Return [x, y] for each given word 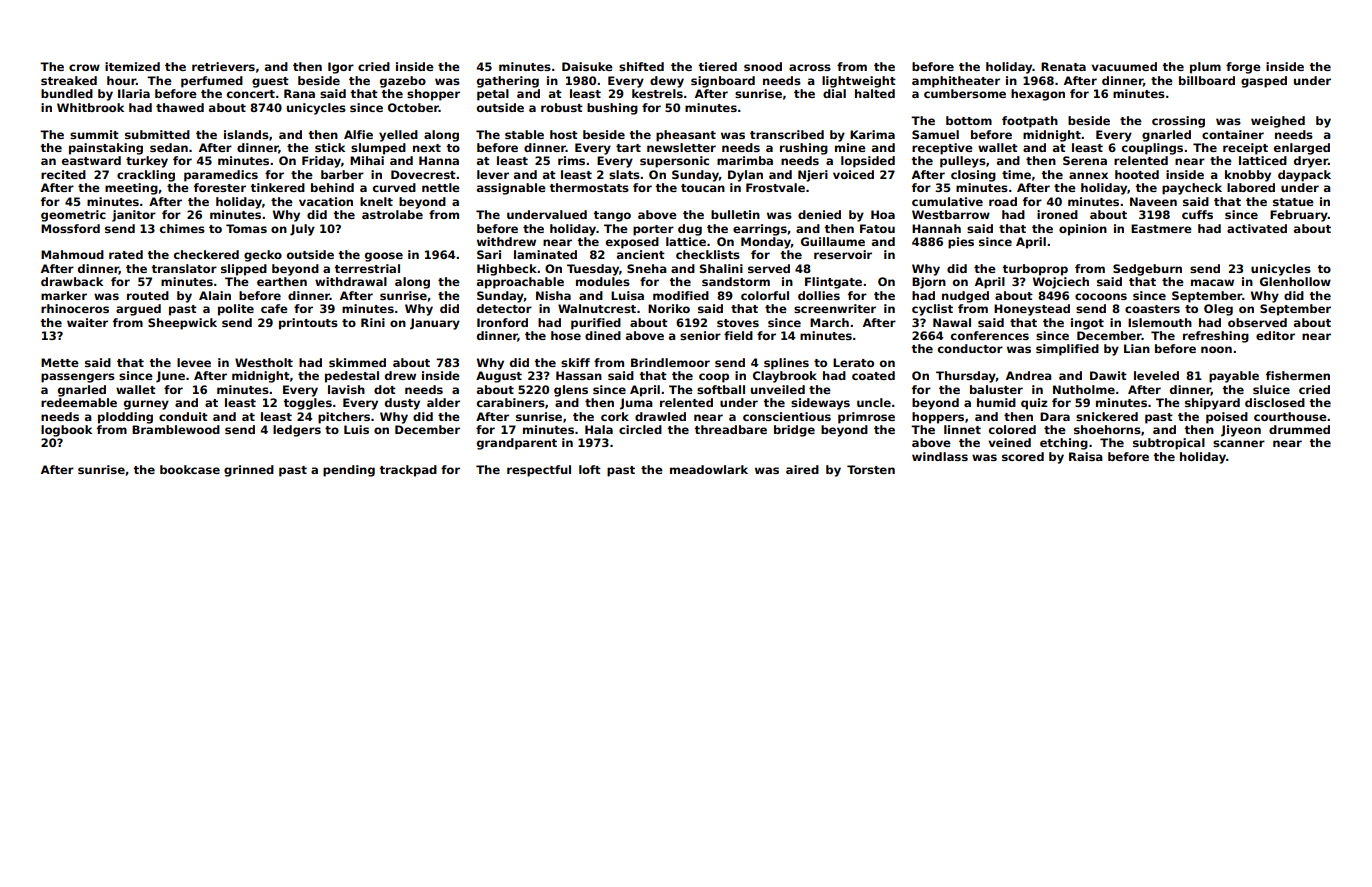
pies [961, 243]
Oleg [1218, 310]
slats [624, 174]
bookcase [190, 469]
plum [1205, 68]
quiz [1034, 404]
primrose [866, 418]
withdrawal [351, 281]
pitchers [344, 418]
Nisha [553, 295]
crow [84, 67]
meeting [131, 189]
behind [332, 187]
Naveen [1153, 201]
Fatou [877, 228]
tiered [717, 66]
